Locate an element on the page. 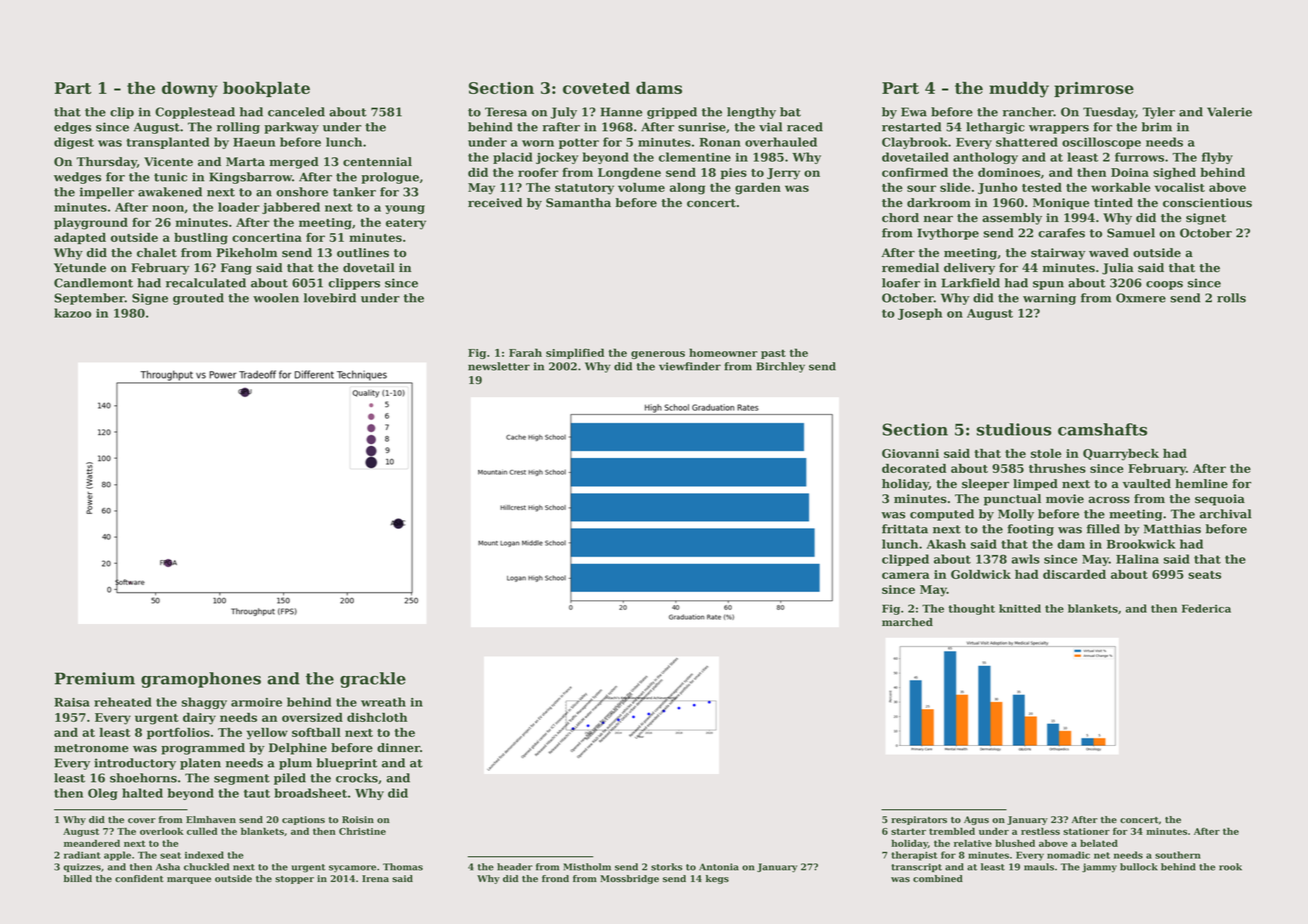  meandered is located at coordinates (92, 843).
